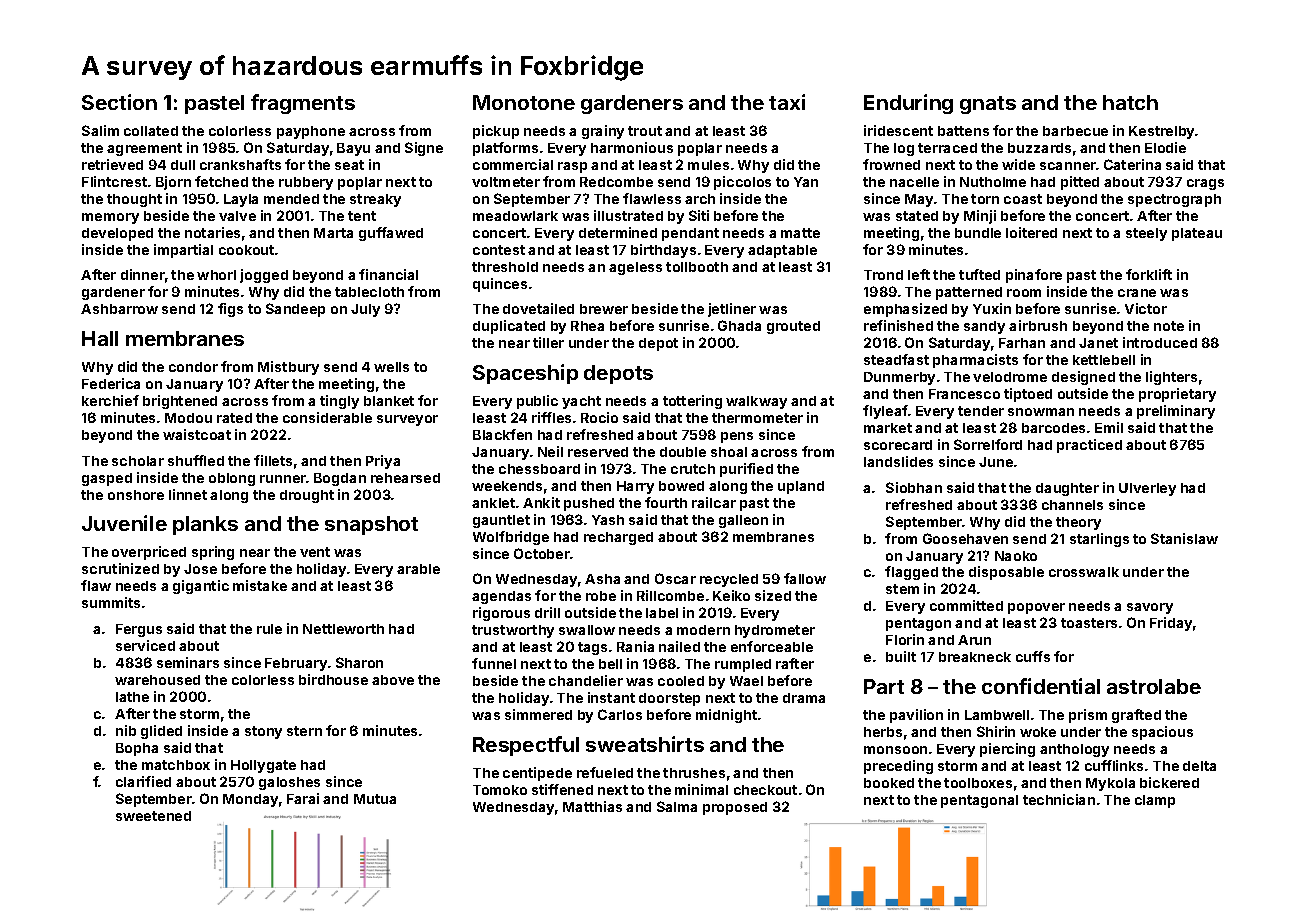  I want to click on tags, so click(592, 648).
